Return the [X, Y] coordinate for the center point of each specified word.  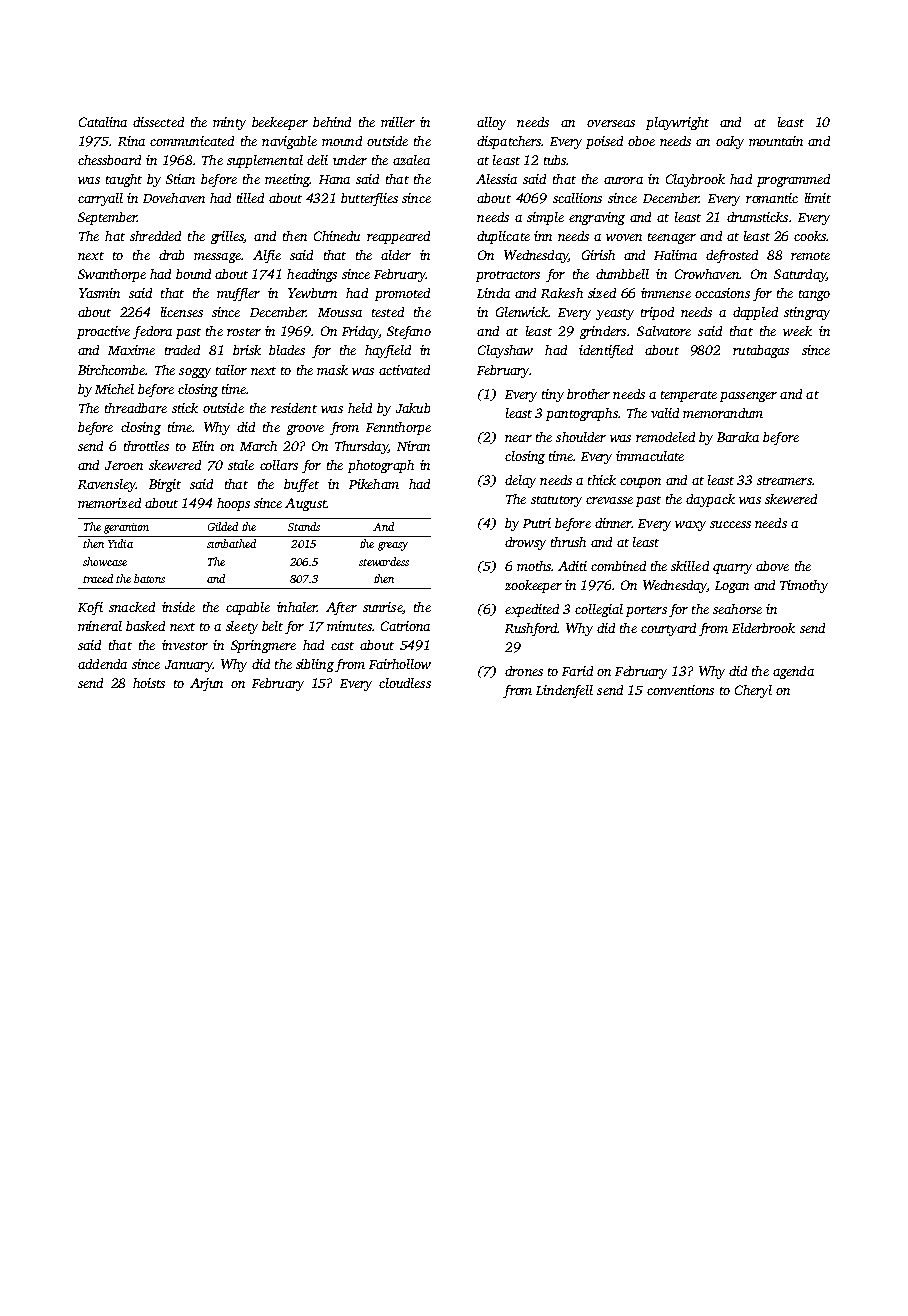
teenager [672, 238]
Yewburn [312, 293]
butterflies [369, 199]
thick [602, 480]
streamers [784, 481]
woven [624, 237]
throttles [146, 446]
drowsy [525, 543]
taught [124, 180]
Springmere [263, 646]
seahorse [737, 609]
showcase [105, 561]
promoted [402, 294]
